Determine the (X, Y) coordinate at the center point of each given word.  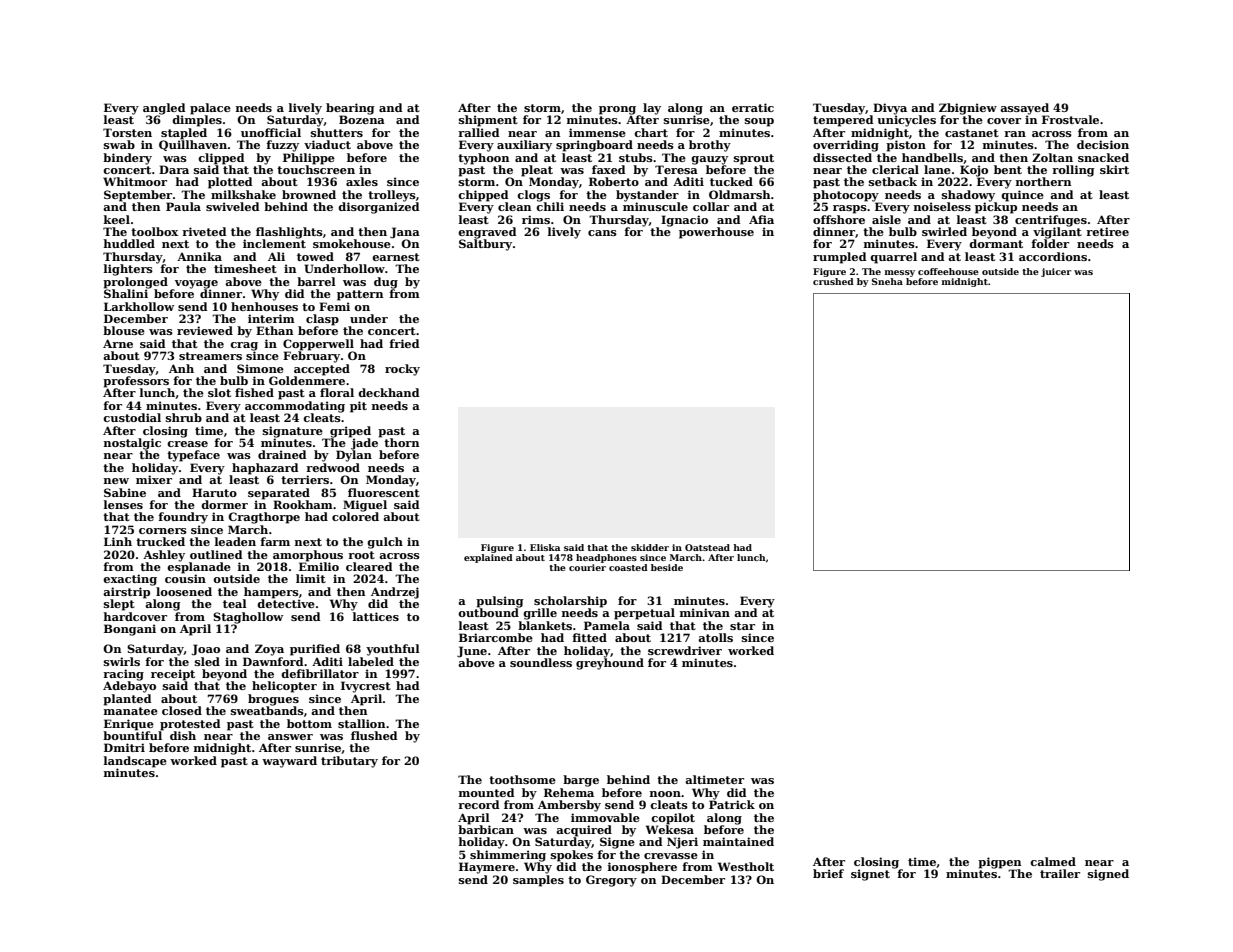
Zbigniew (968, 109)
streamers (210, 356)
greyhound (610, 664)
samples (538, 881)
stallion (361, 723)
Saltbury (485, 245)
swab (119, 144)
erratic (753, 107)
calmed (1053, 861)
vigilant (1057, 233)
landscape (135, 762)
